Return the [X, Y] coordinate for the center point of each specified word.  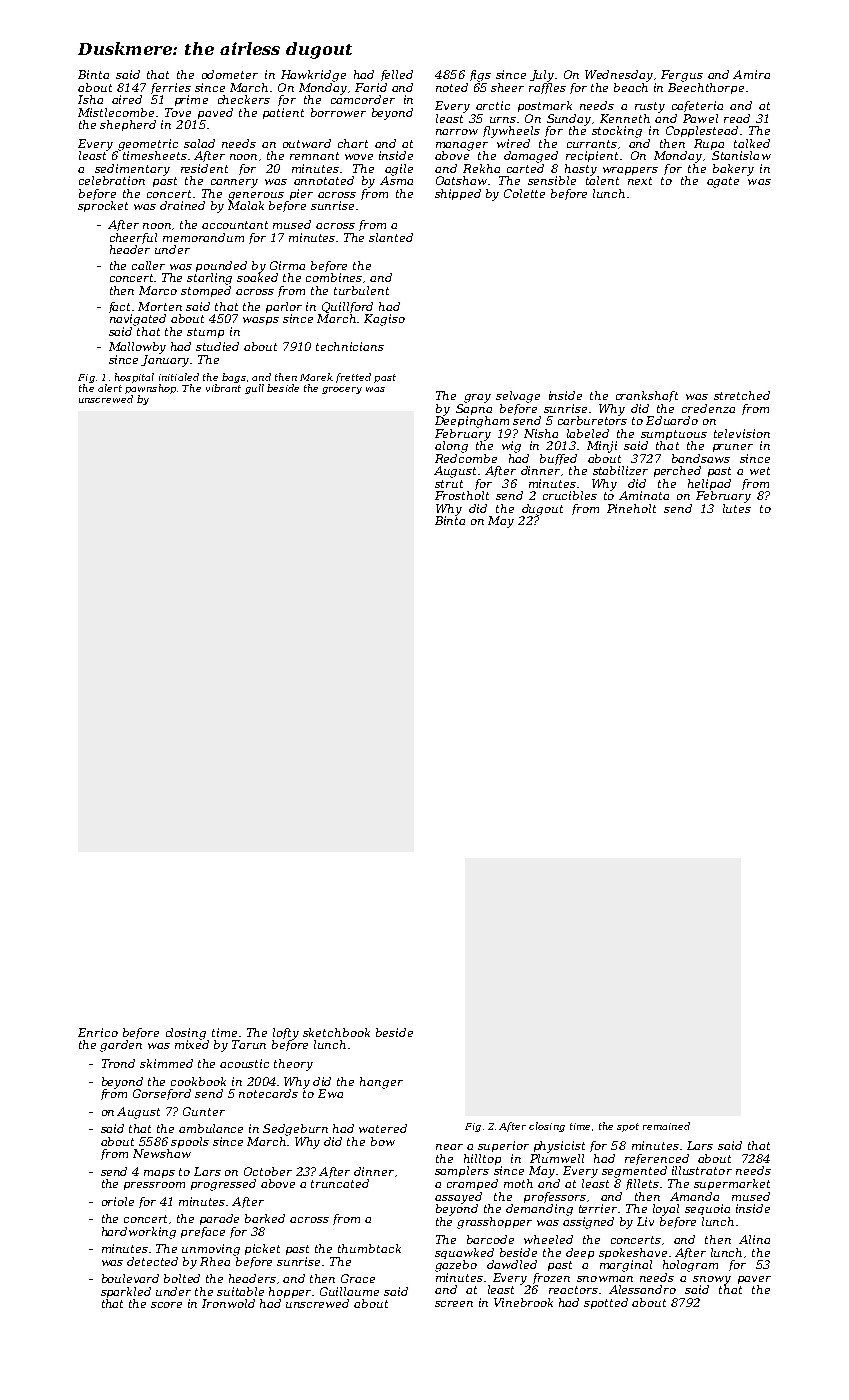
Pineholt [631, 508]
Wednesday [619, 76]
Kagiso [384, 320]
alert [110, 388]
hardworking [139, 1233]
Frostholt [462, 495]
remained [666, 1126]
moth [518, 1183]
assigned [588, 1223]
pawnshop [150, 389]
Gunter [204, 1111]
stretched [742, 395]
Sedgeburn [295, 1130]
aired [127, 99]
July [542, 76]
